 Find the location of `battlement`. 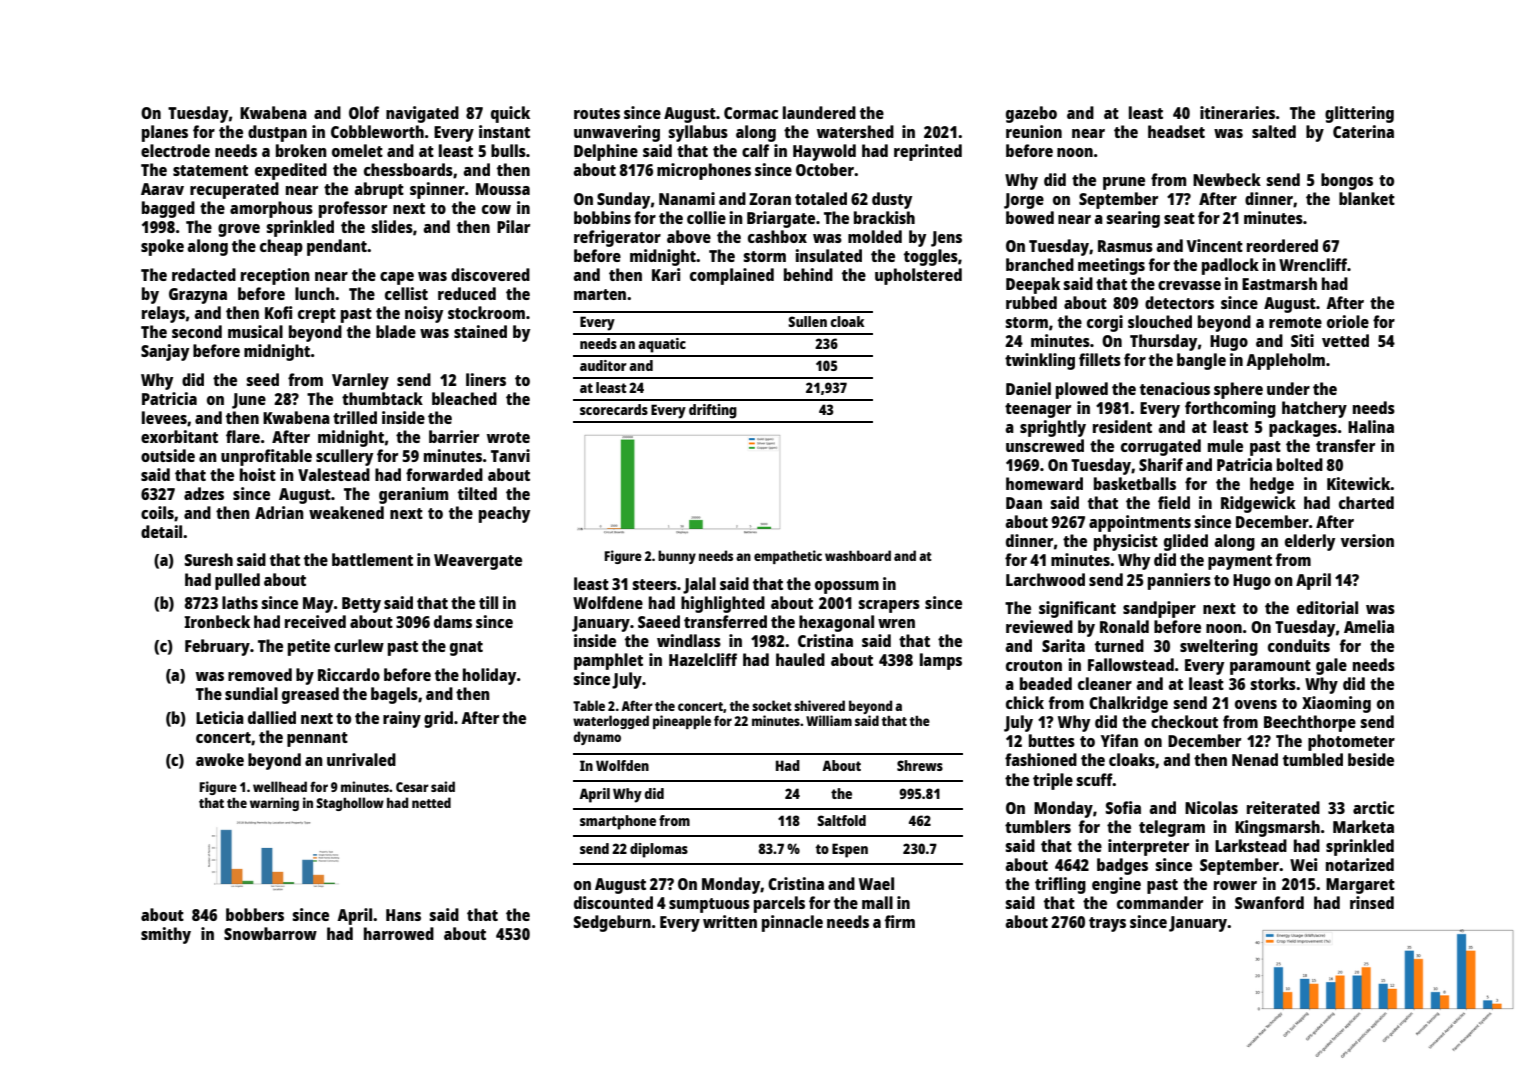

battlement is located at coordinates (372, 559).
